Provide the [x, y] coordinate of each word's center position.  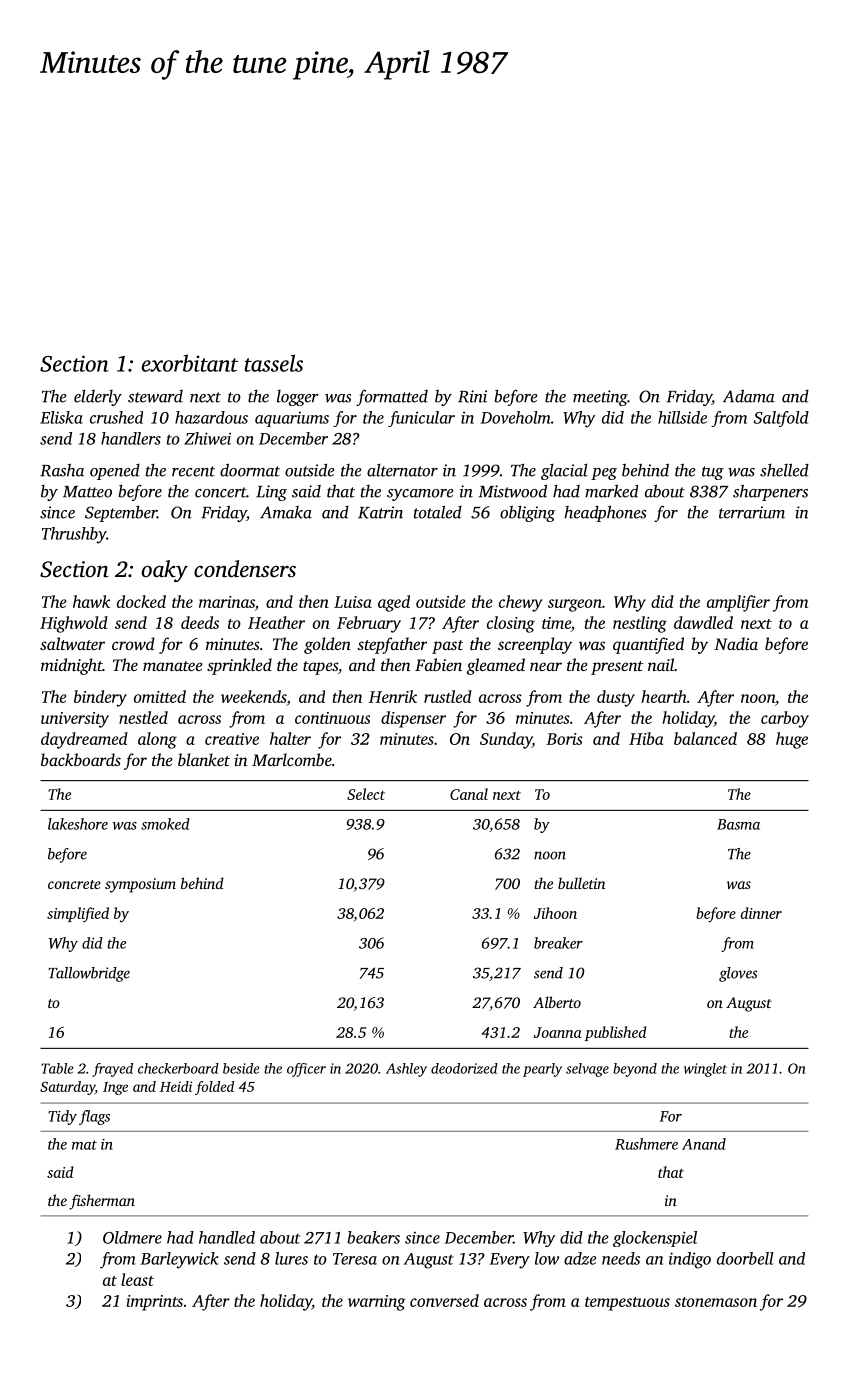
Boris [564, 739]
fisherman [102, 1202]
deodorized [464, 1068]
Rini [472, 396]
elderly [98, 398]
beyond [635, 1070]
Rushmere [646, 1144]
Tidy [62, 1117]
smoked [165, 824]
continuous [332, 718]
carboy [785, 719]
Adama [749, 396]
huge [792, 740]
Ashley [406, 1070]
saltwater [72, 643]
